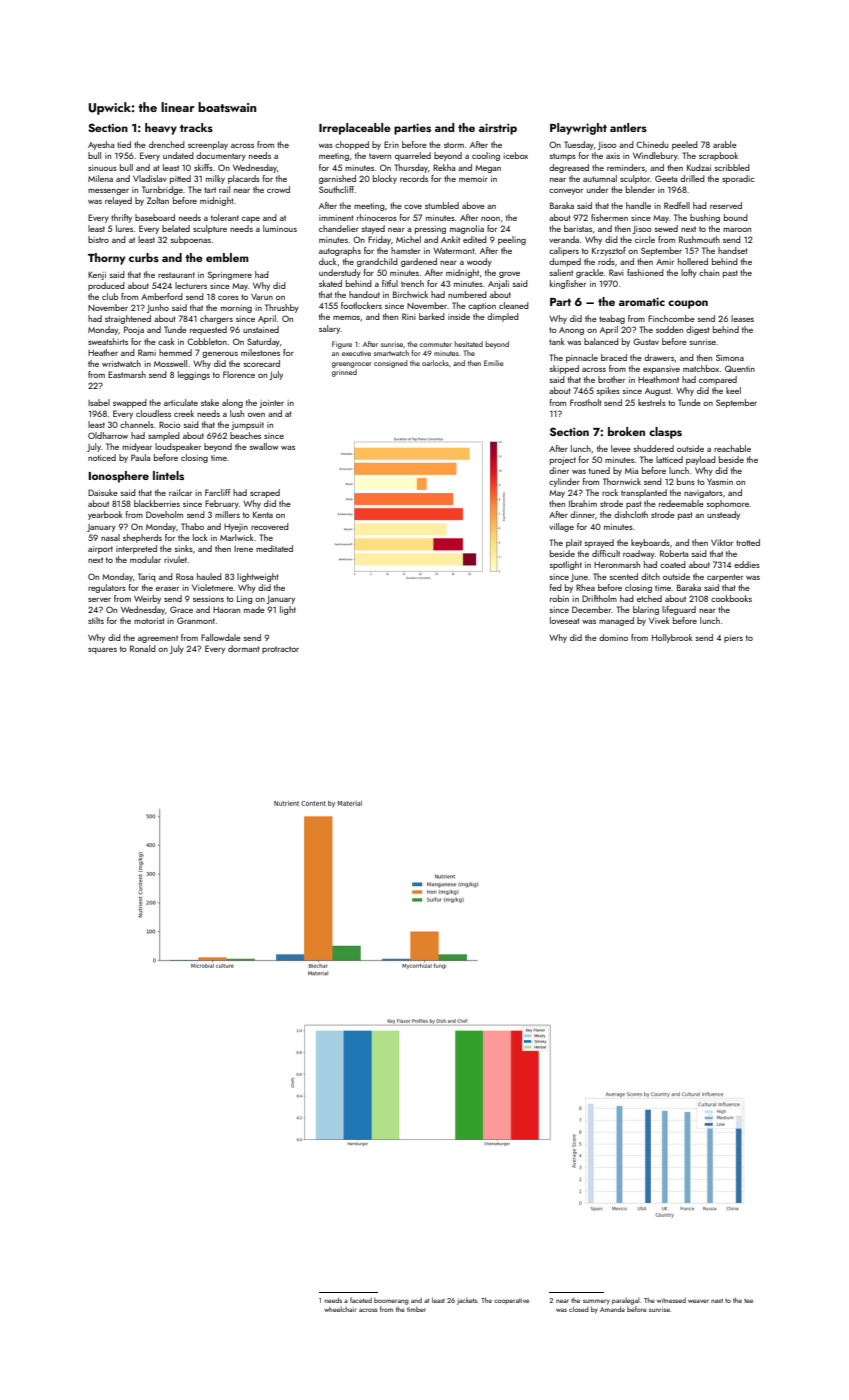 This image has width=849, height=1400. I want to click on squares, so click(102, 651).
